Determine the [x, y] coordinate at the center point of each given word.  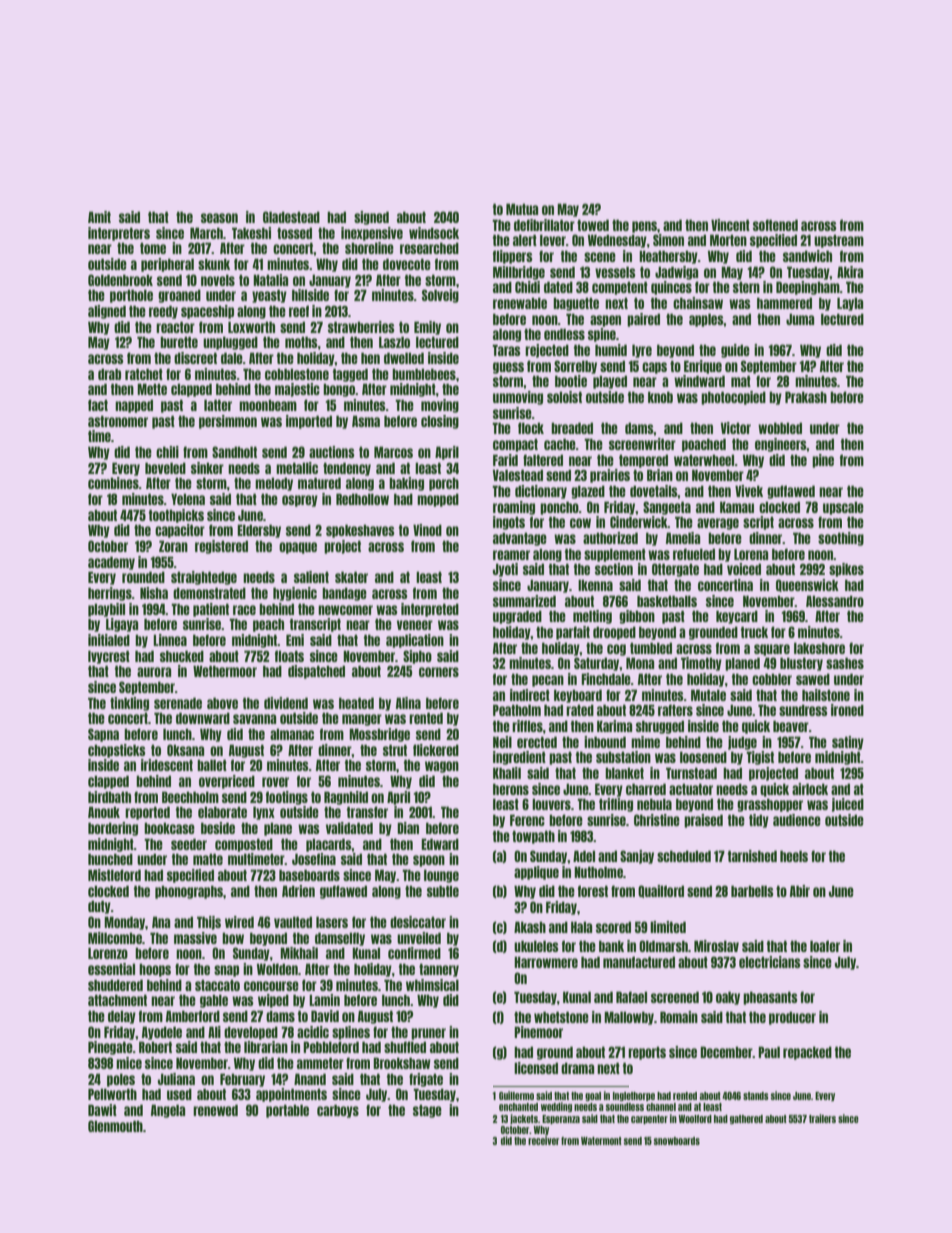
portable [287, 1111]
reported [147, 813]
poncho [559, 508]
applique [536, 873]
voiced [744, 569]
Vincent [730, 225]
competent [620, 288]
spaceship [207, 312]
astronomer [118, 421]
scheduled [684, 856]
